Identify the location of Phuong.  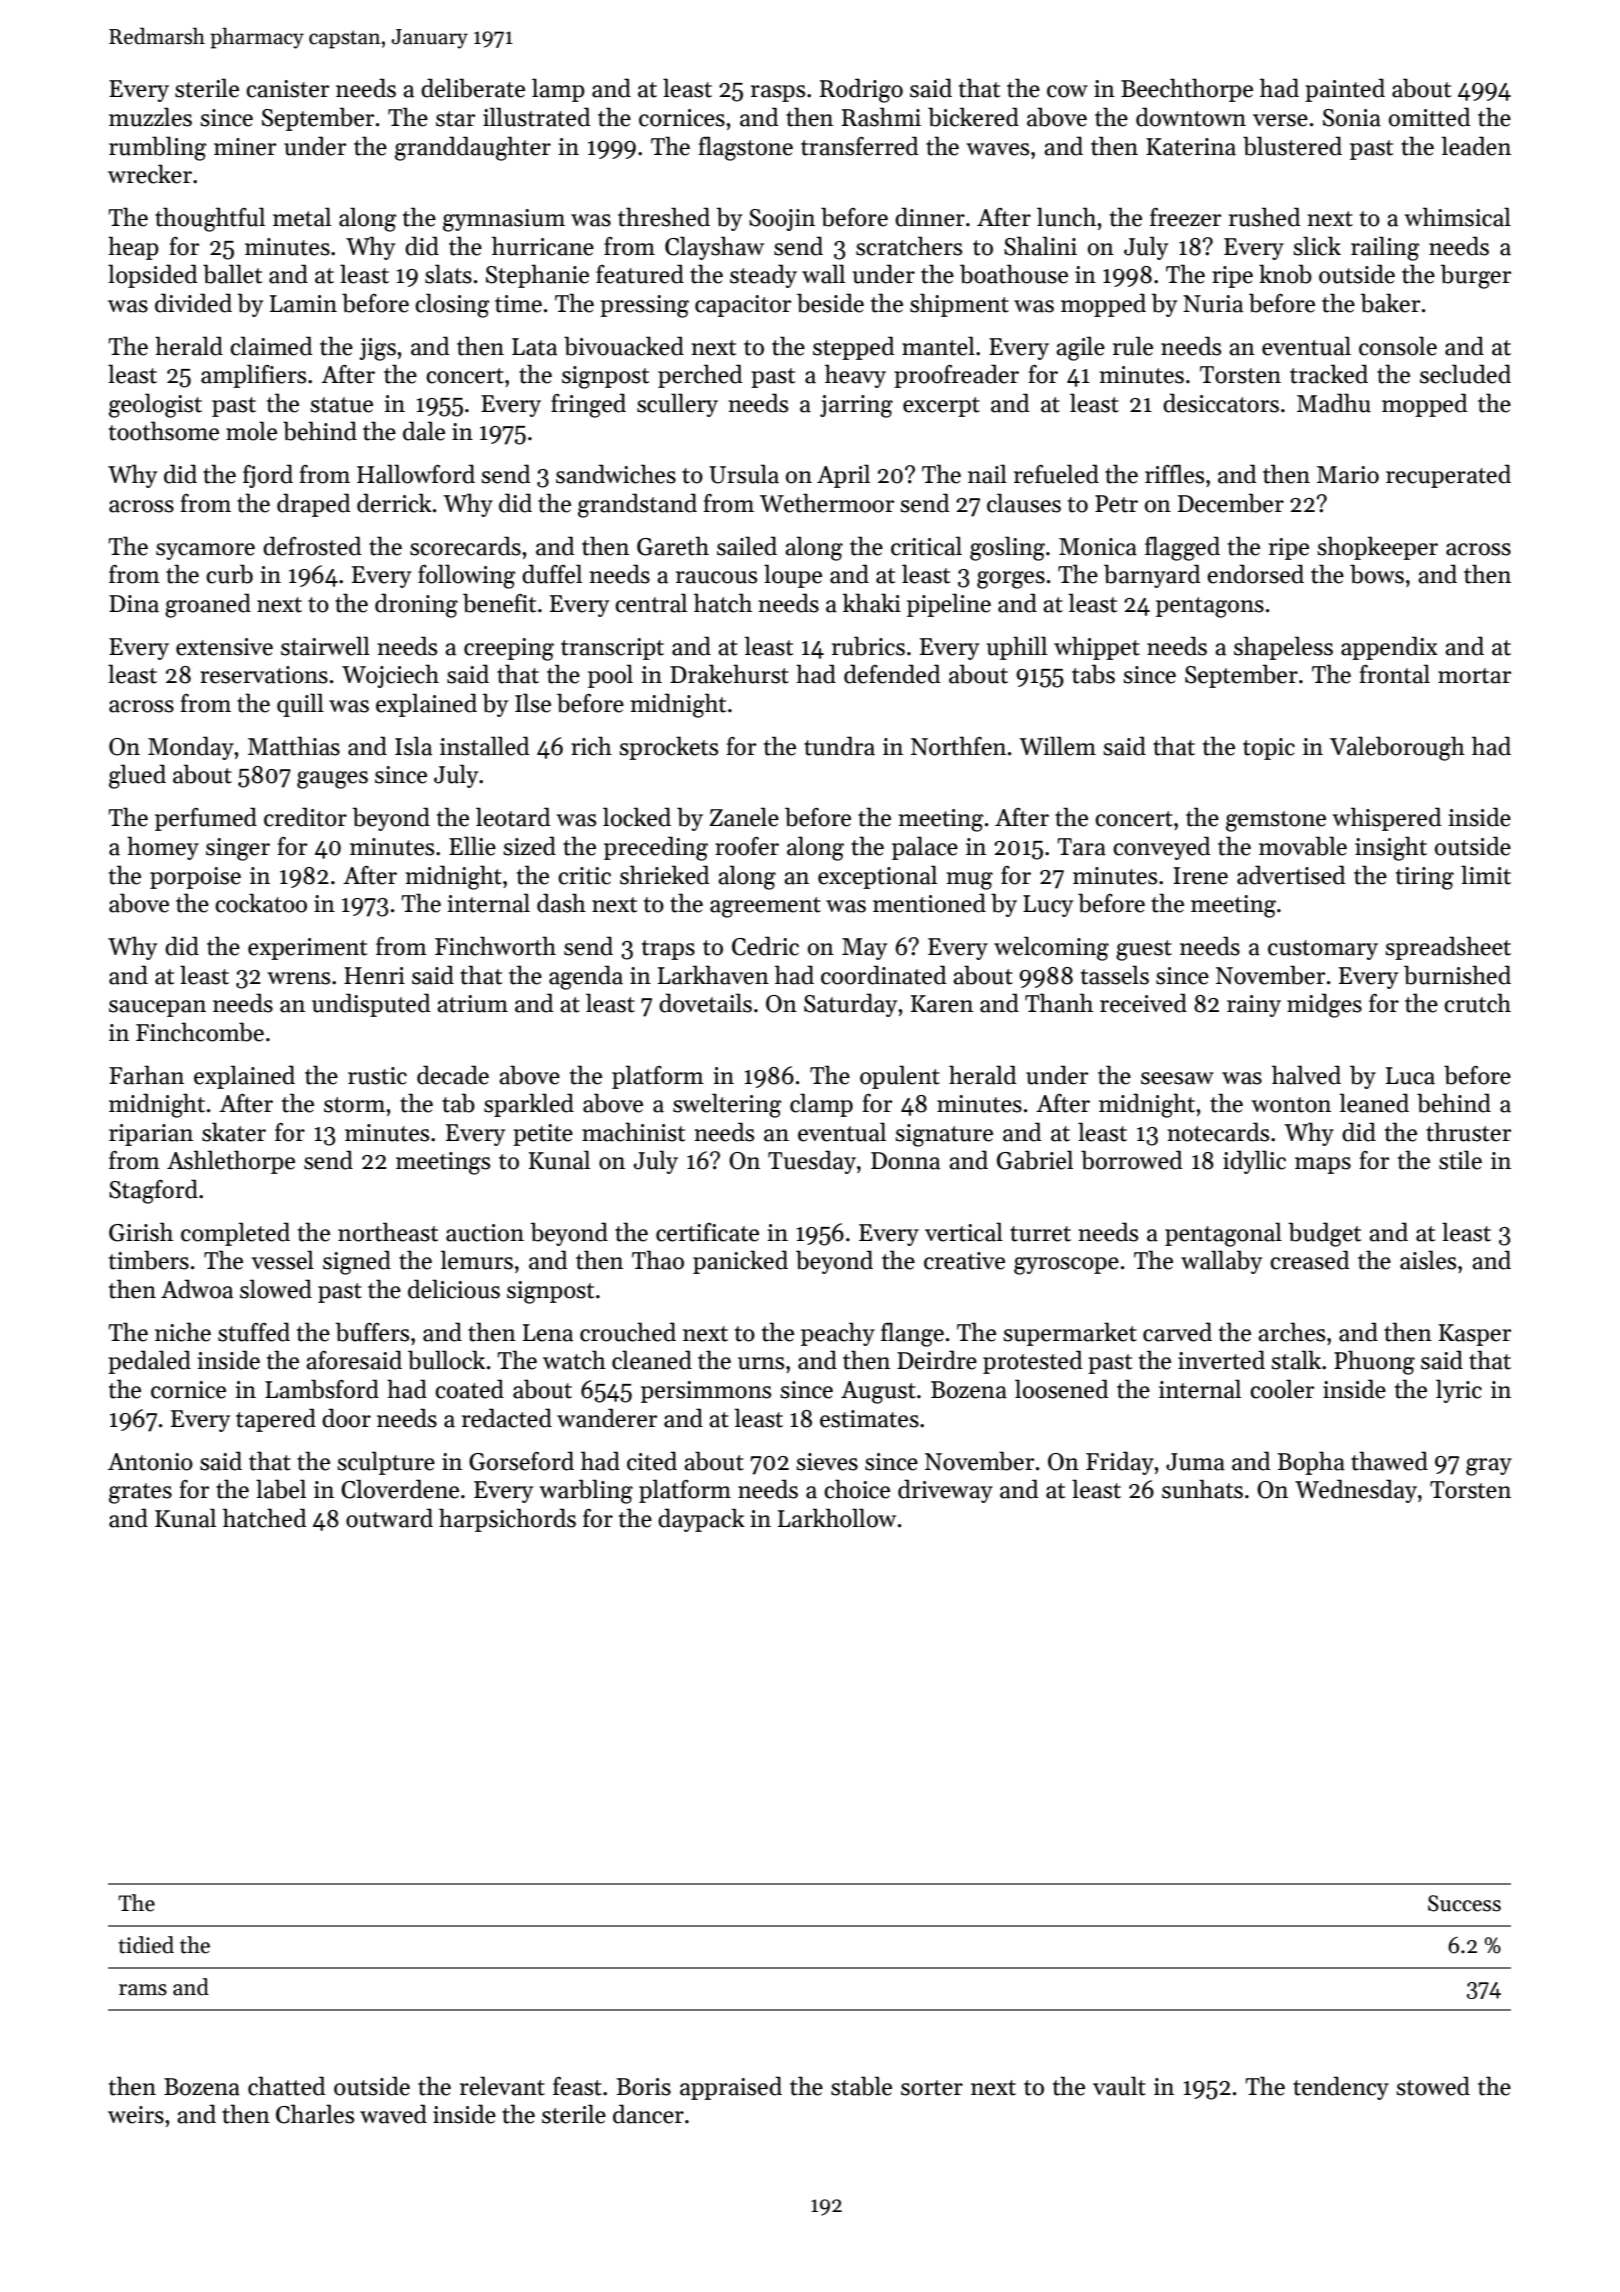
(1374, 1362).
